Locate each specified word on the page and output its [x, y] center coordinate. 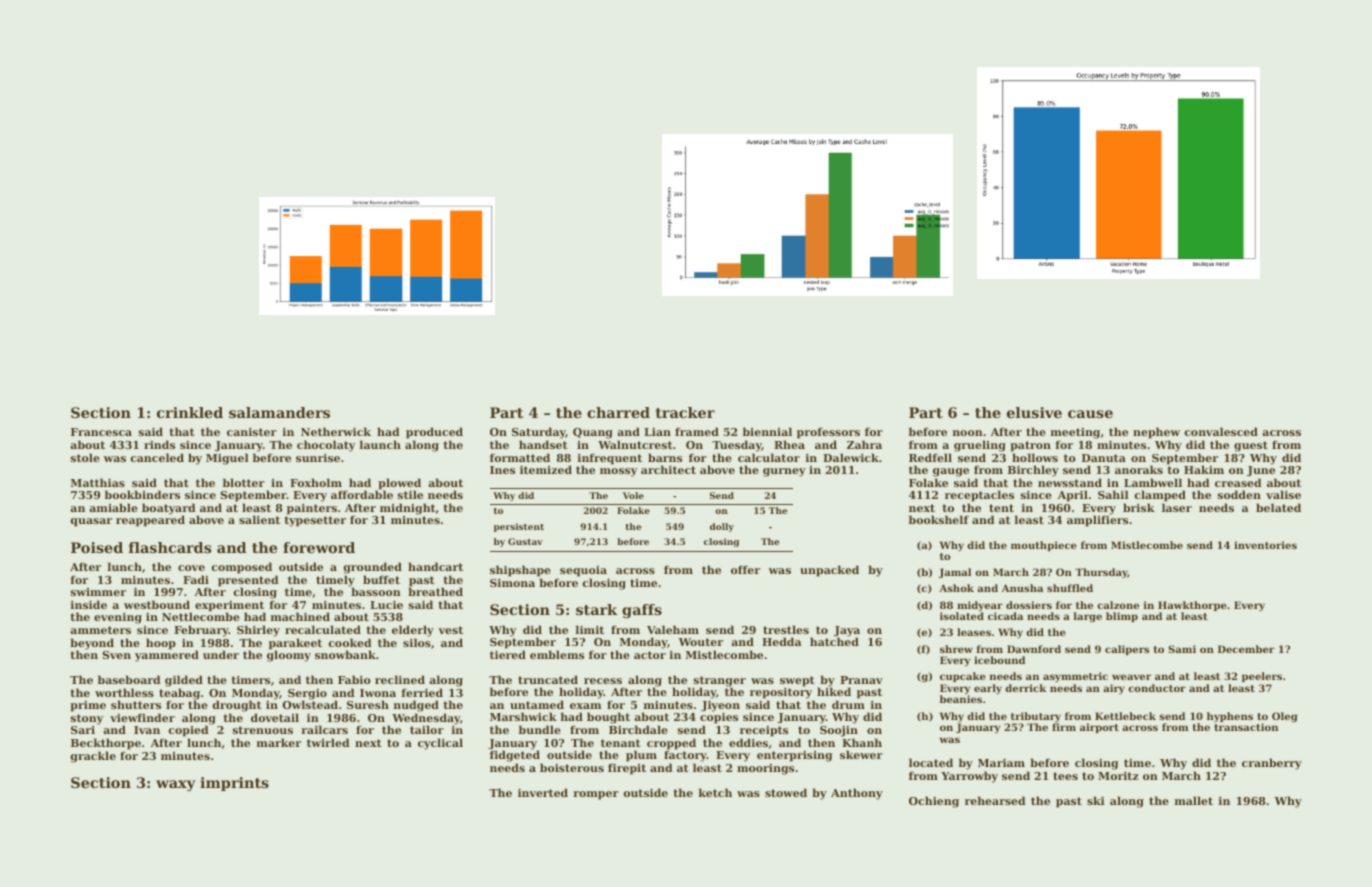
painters [312, 509]
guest [1251, 446]
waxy [175, 785]
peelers [1262, 677]
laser [1177, 507]
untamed [537, 704]
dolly [722, 527]
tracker [685, 412]
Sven [117, 655]
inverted [543, 792]
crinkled [190, 412]
